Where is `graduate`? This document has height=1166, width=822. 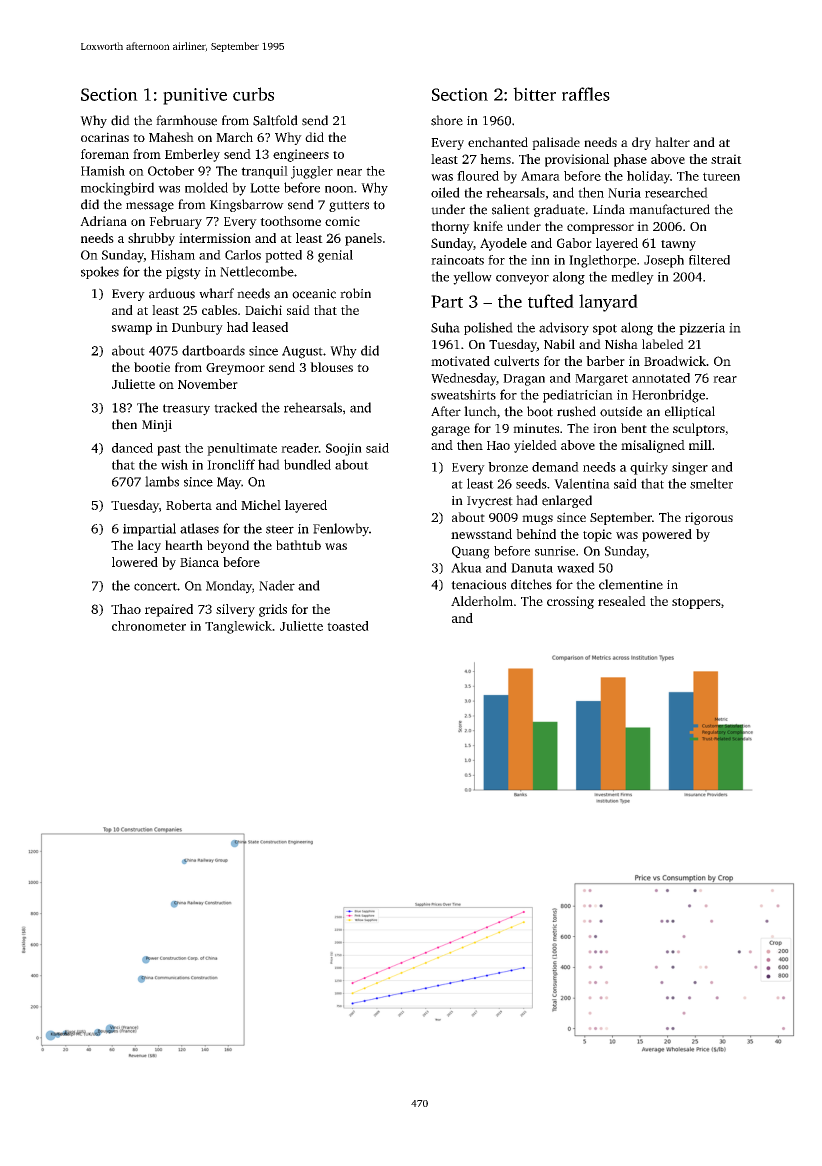 graduate is located at coordinates (559, 210).
